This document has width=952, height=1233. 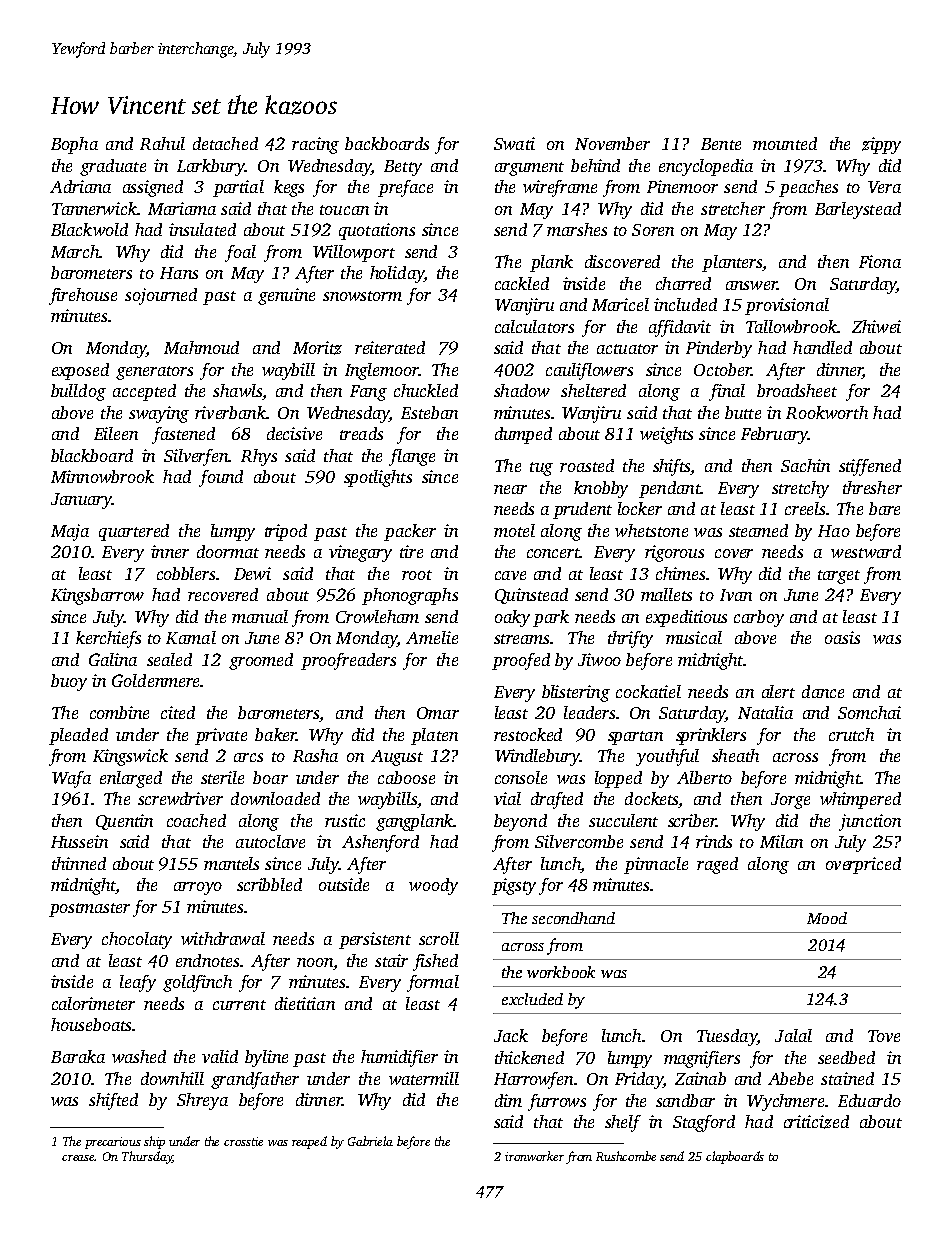 I want to click on Bopha, so click(x=74, y=145).
